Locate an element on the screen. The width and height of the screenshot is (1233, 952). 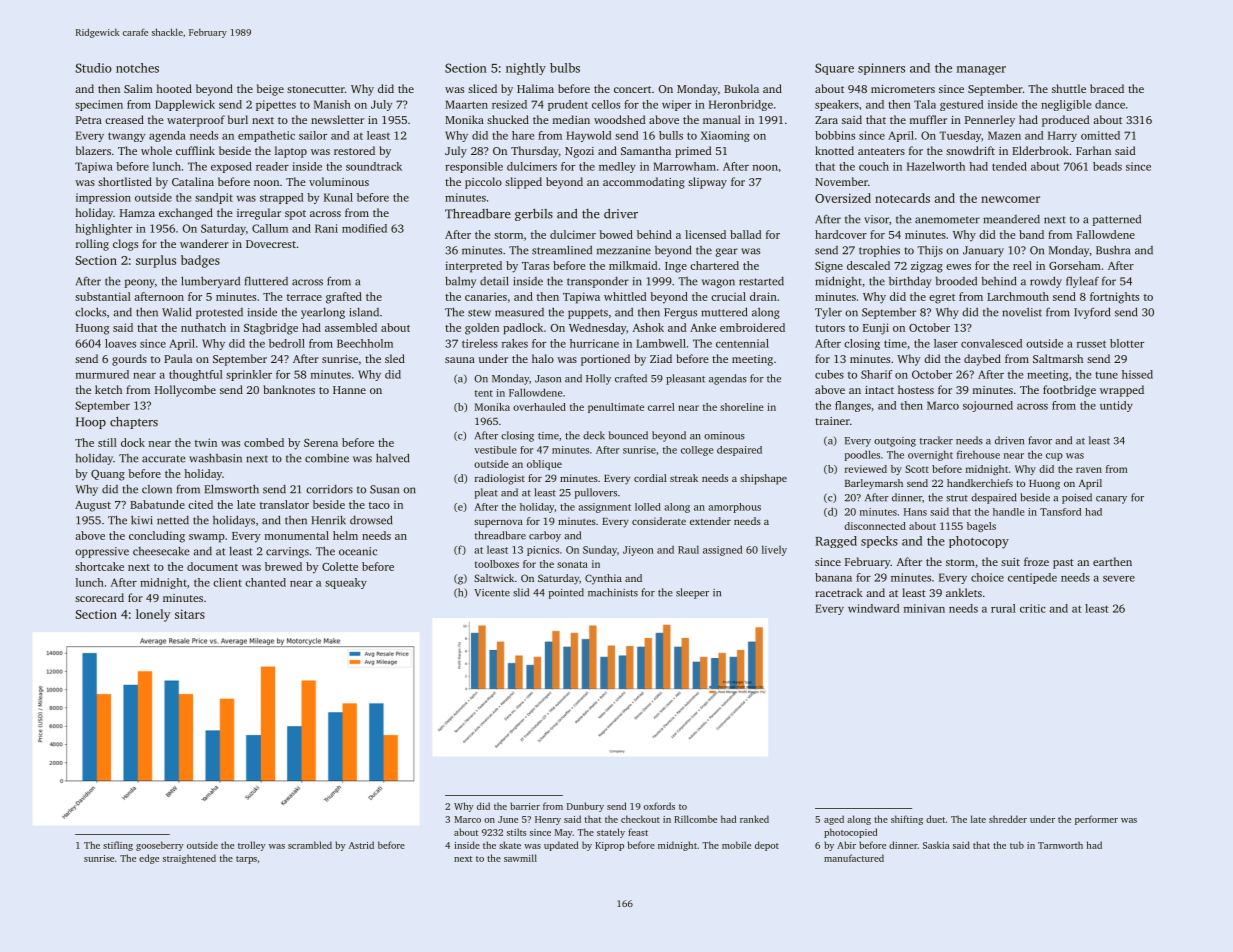
sitars is located at coordinates (190, 614).
